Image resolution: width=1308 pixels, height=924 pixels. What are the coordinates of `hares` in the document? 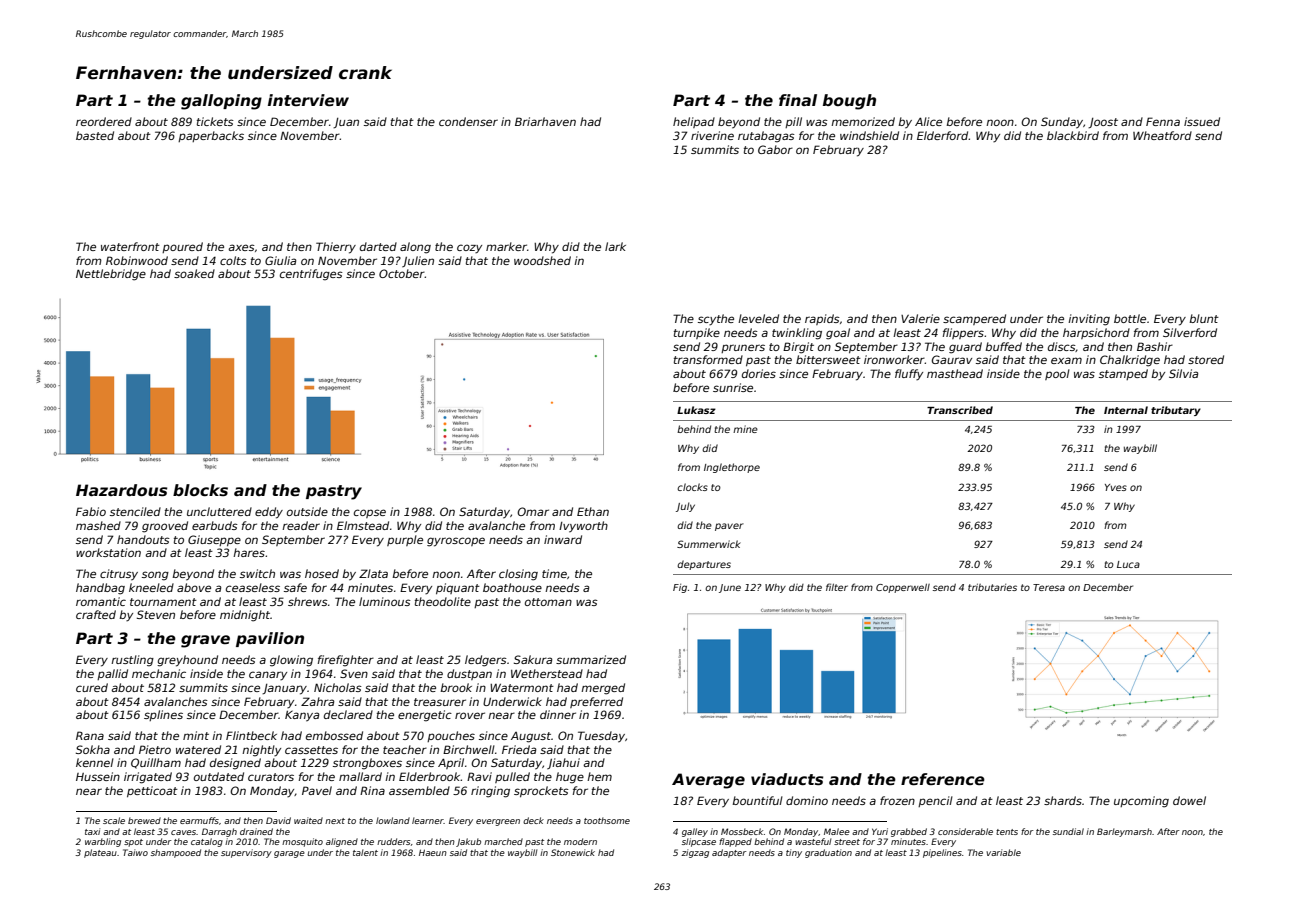 It's located at (249, 552).
